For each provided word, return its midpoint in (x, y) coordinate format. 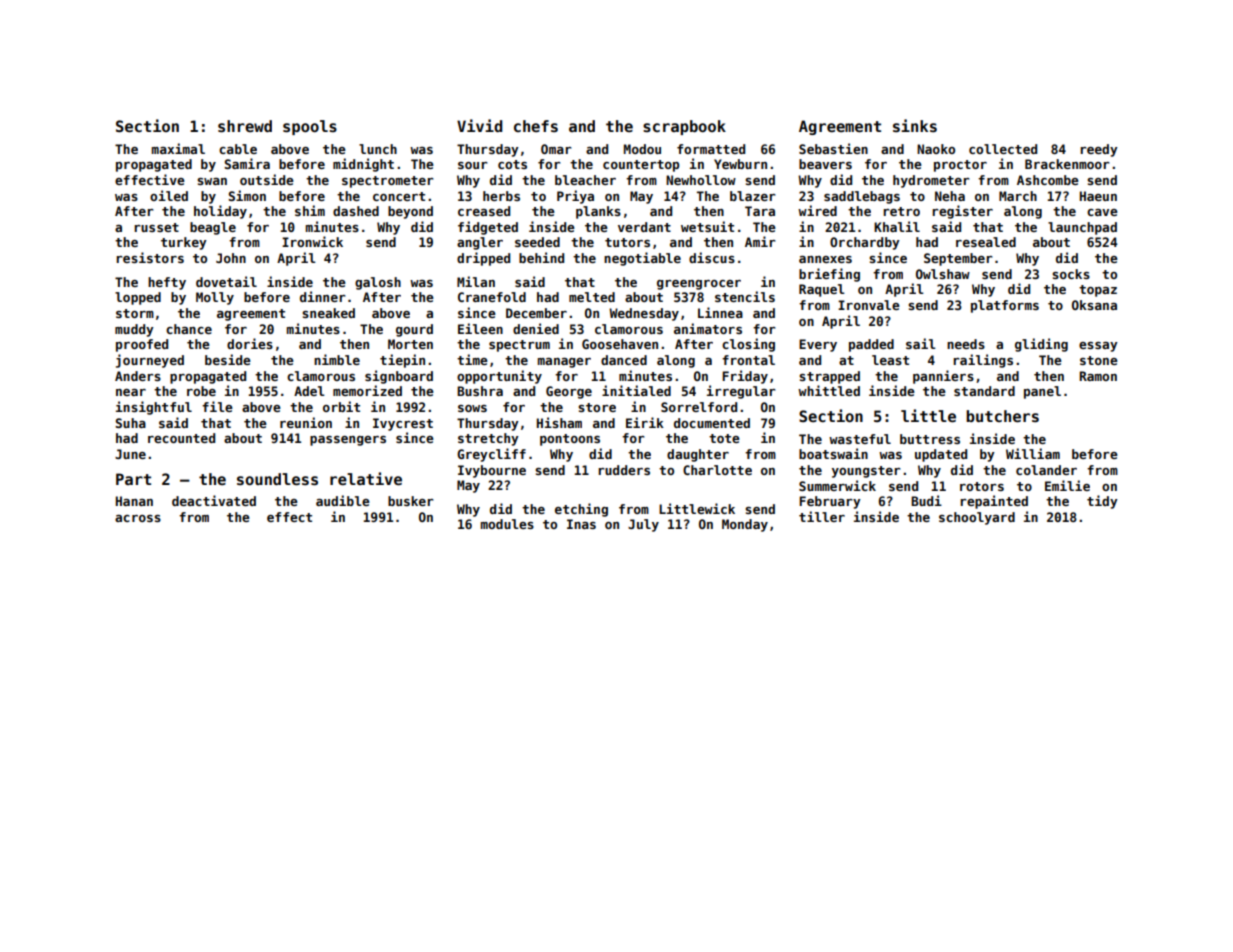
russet (156, 227)
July (643, 525)
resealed (986, 242)
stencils (745, 296)
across (138, 518)
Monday (745, 525)
